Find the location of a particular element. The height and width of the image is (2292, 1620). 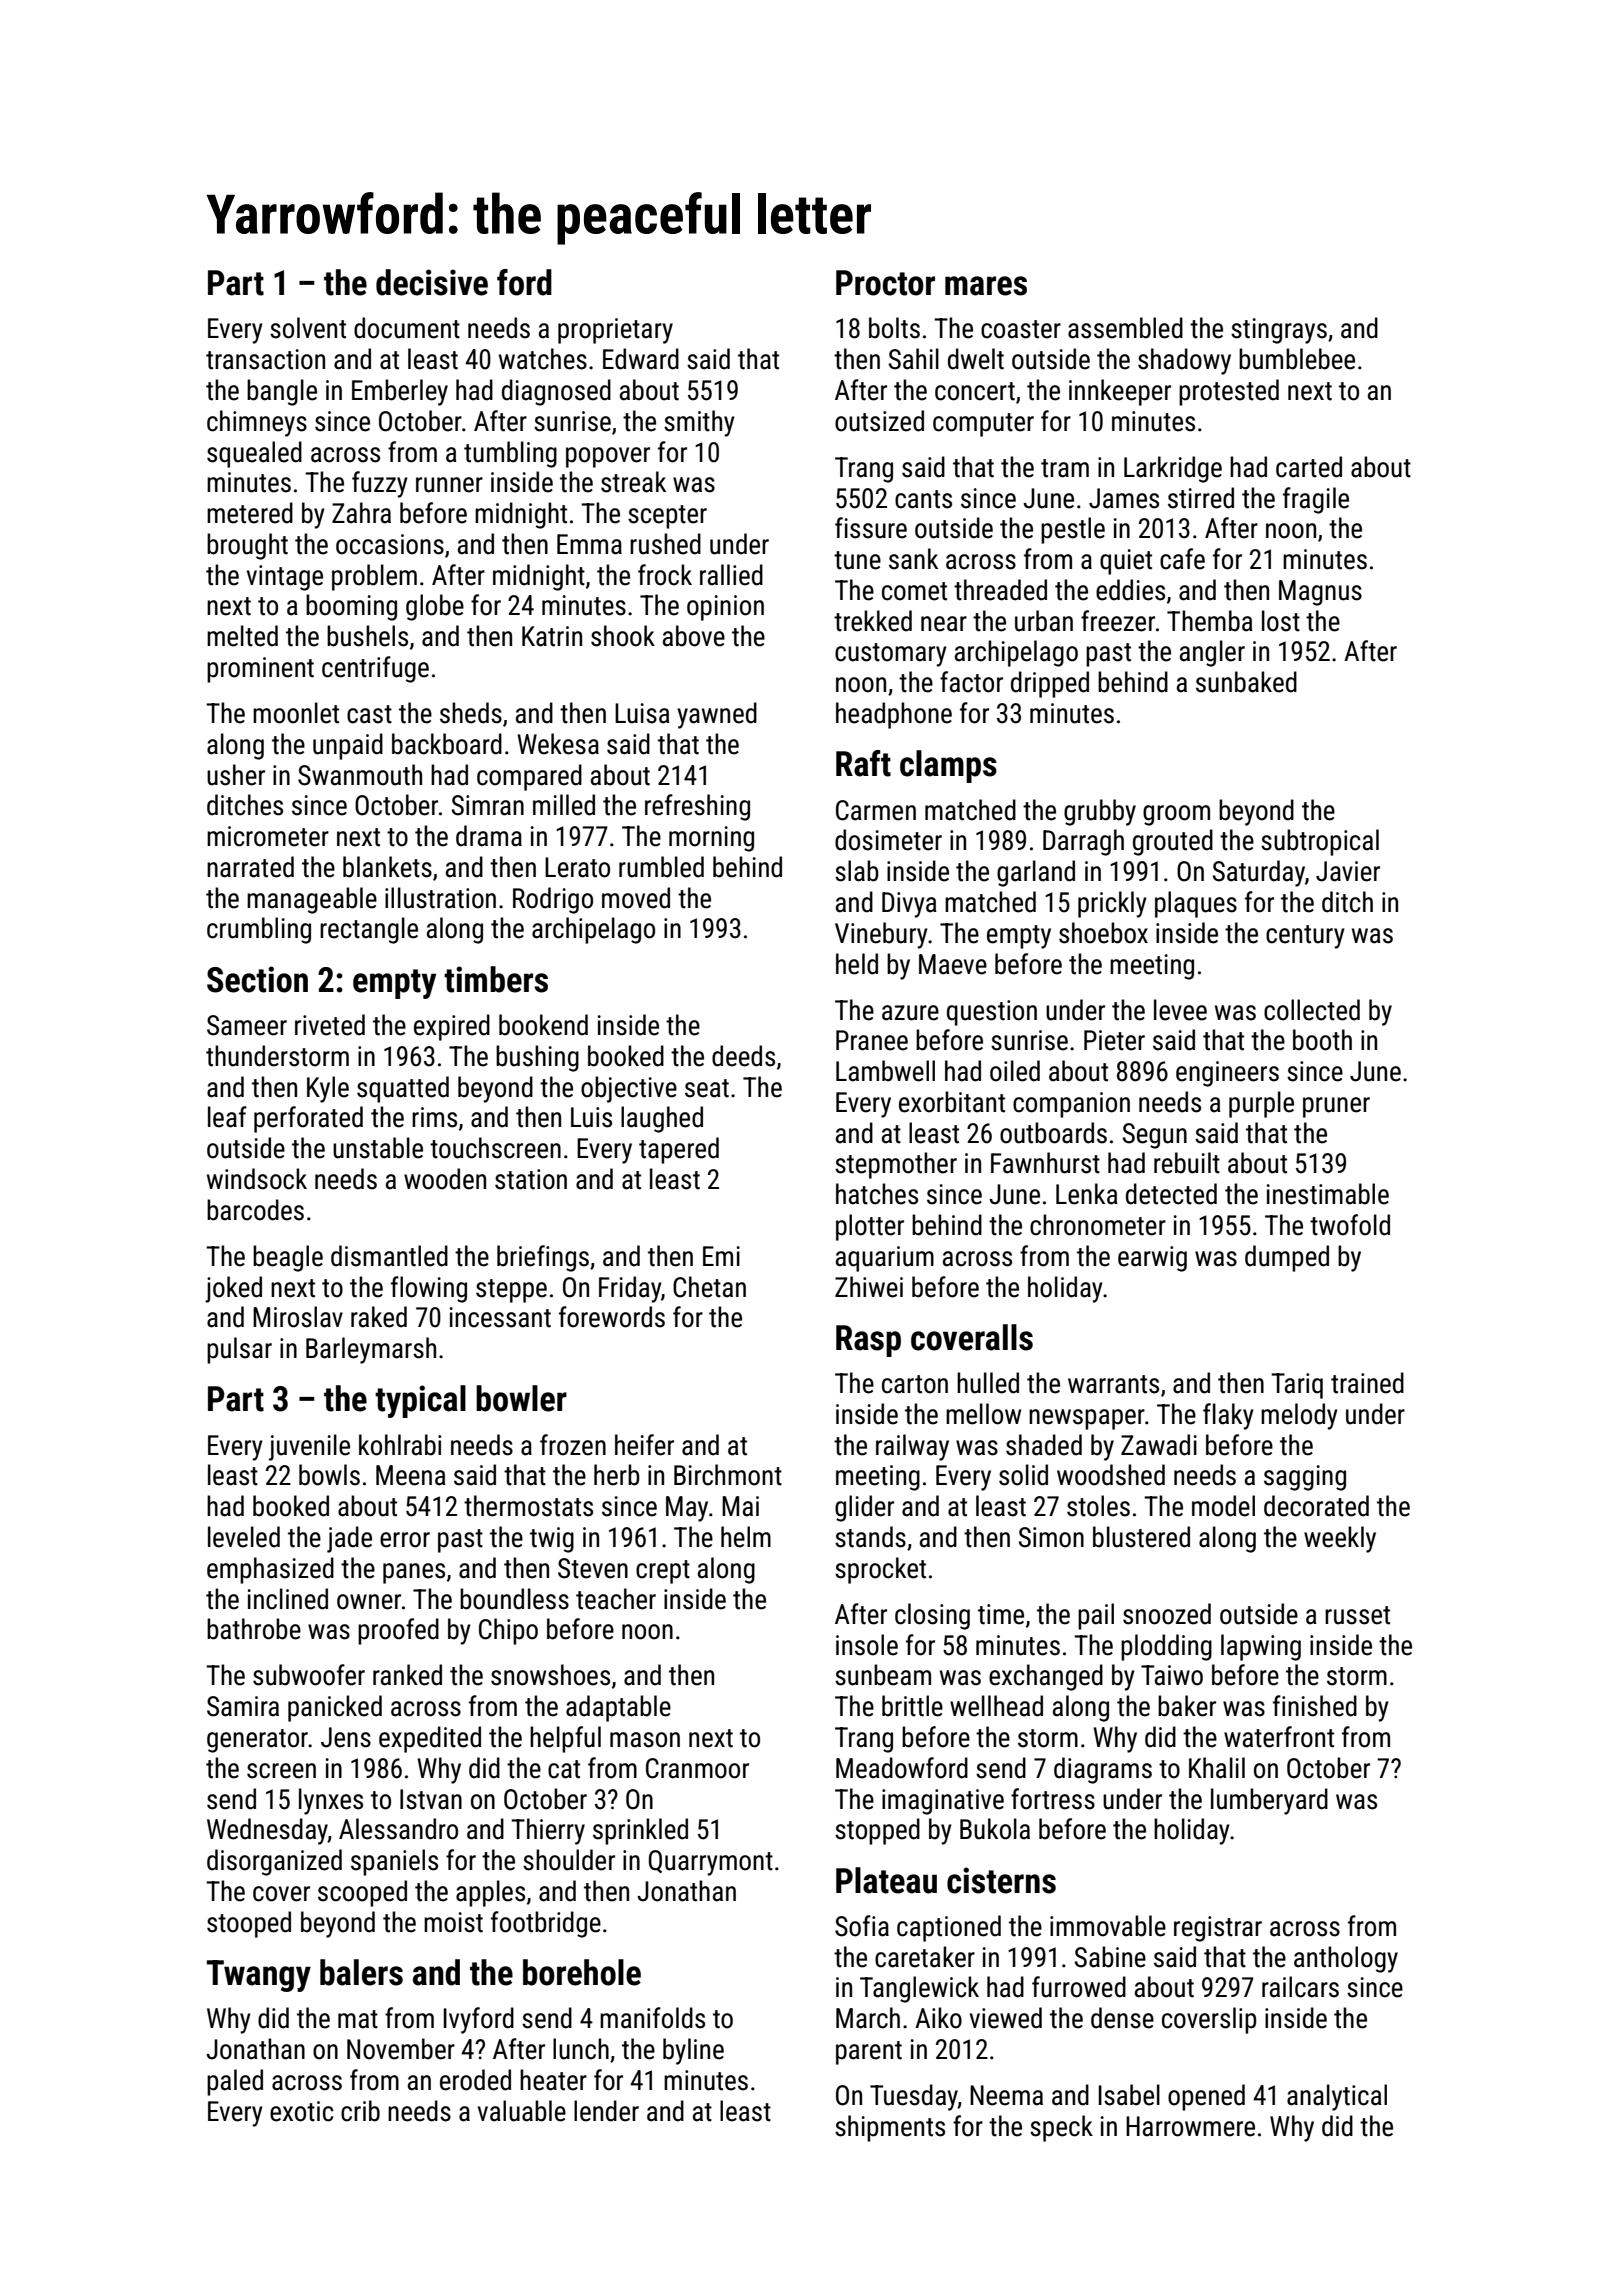

rectangle is located at coordinates (369, 930).
